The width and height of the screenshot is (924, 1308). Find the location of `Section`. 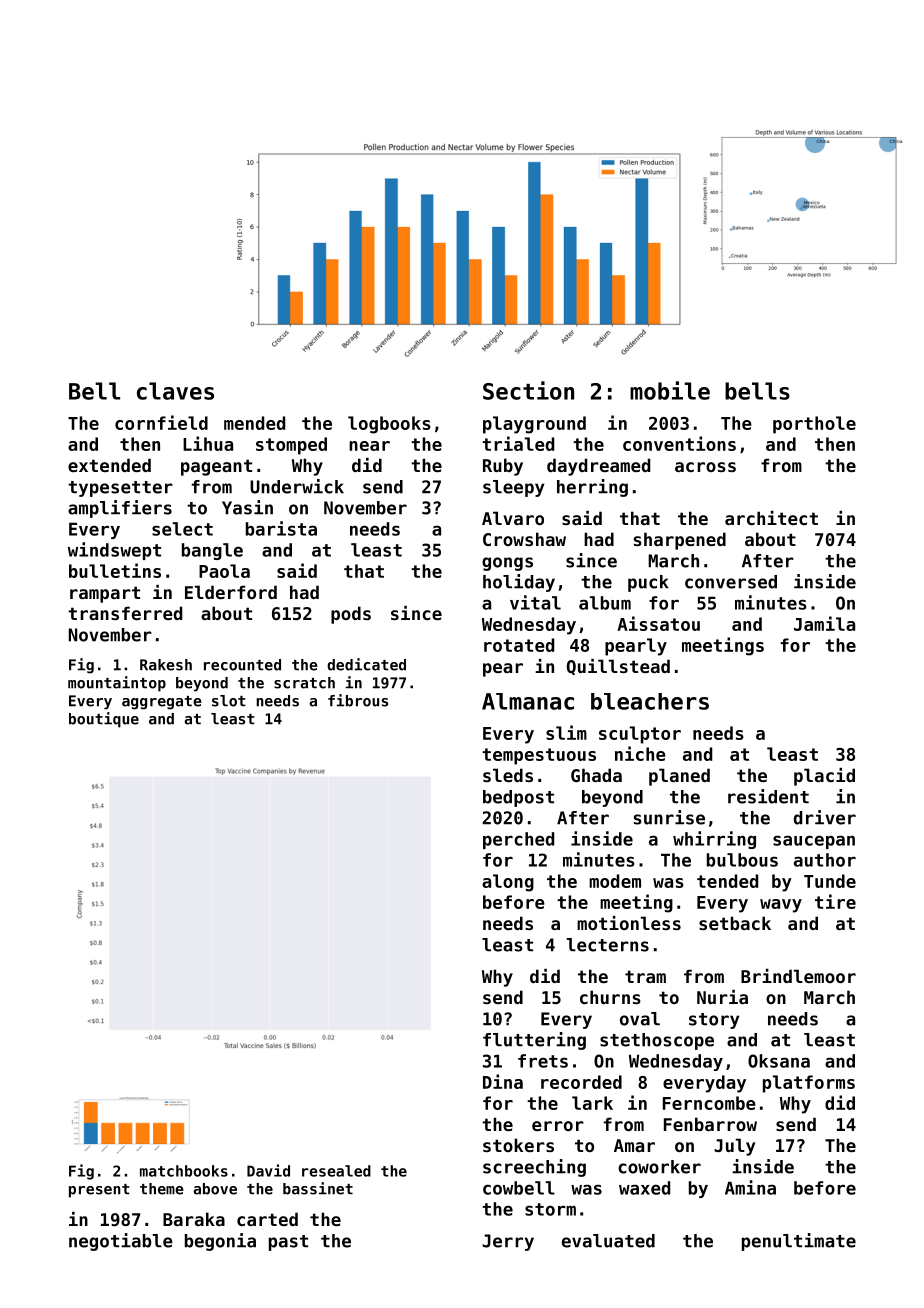

Section is located at coordinates (528, 390).
